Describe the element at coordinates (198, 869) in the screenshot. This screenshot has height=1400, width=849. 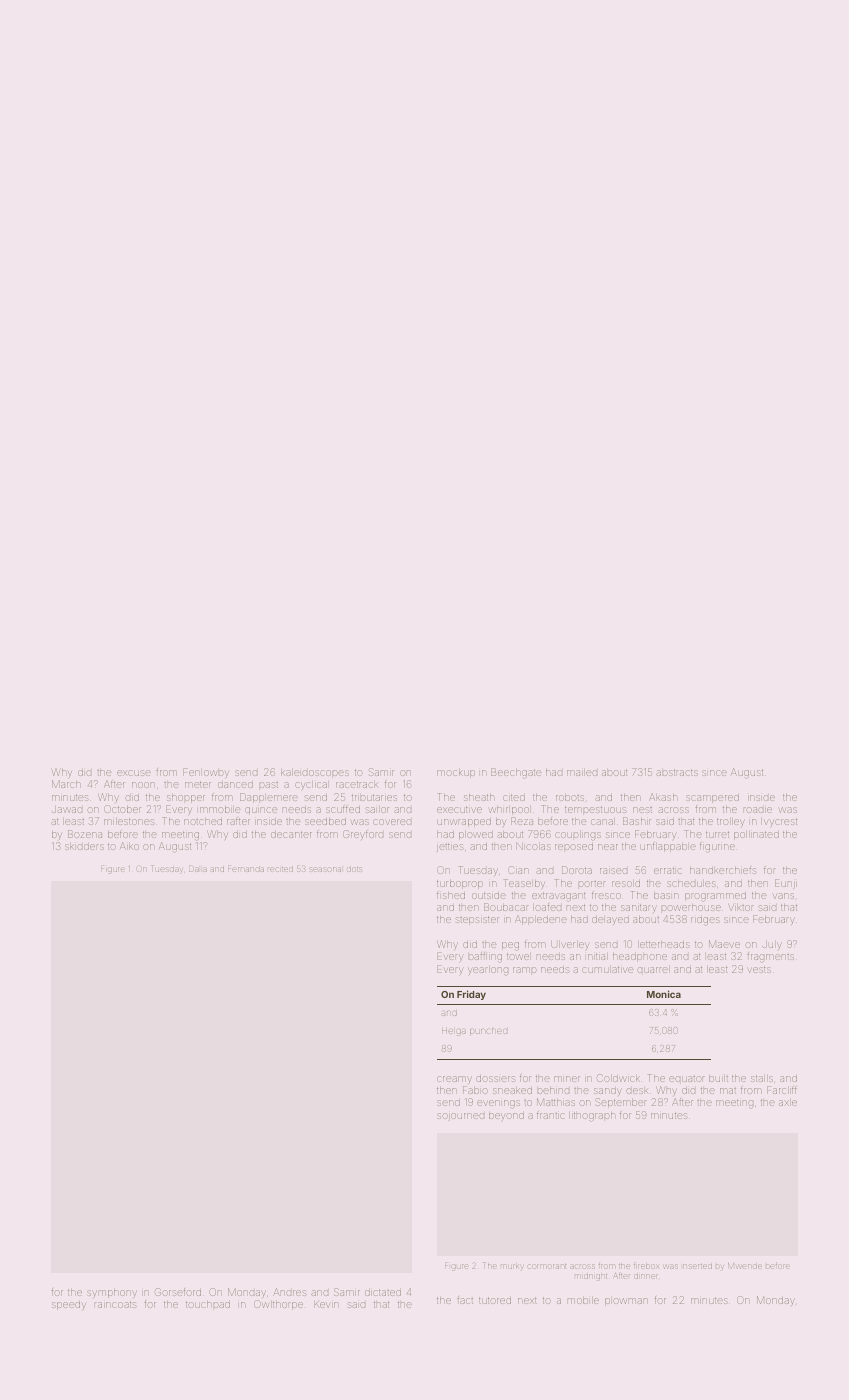
I see `Dalia` at that location.
